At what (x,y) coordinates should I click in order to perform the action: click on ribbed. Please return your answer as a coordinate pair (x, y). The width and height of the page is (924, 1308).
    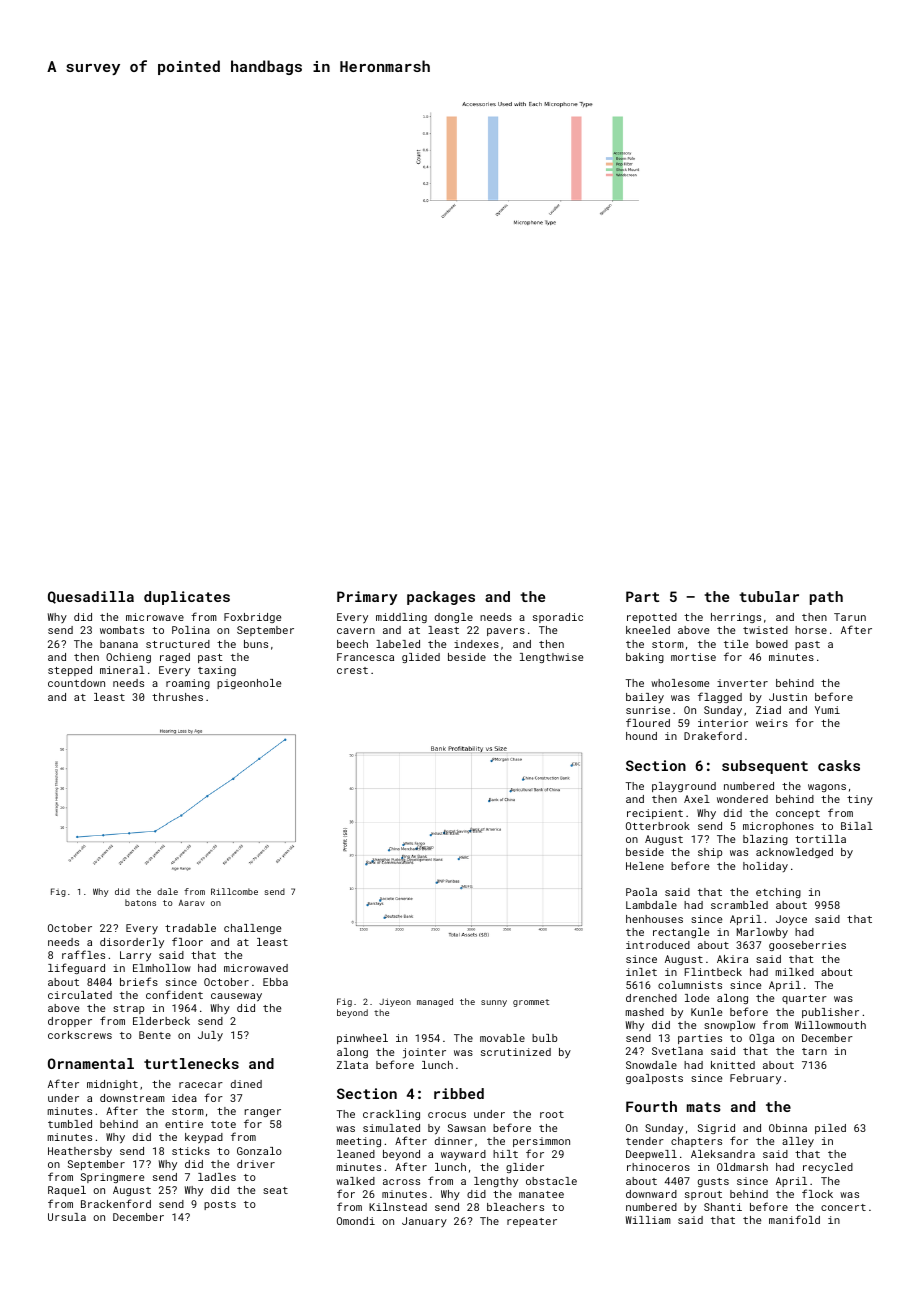
    Looking at the image, I should click on (459, 1093).
